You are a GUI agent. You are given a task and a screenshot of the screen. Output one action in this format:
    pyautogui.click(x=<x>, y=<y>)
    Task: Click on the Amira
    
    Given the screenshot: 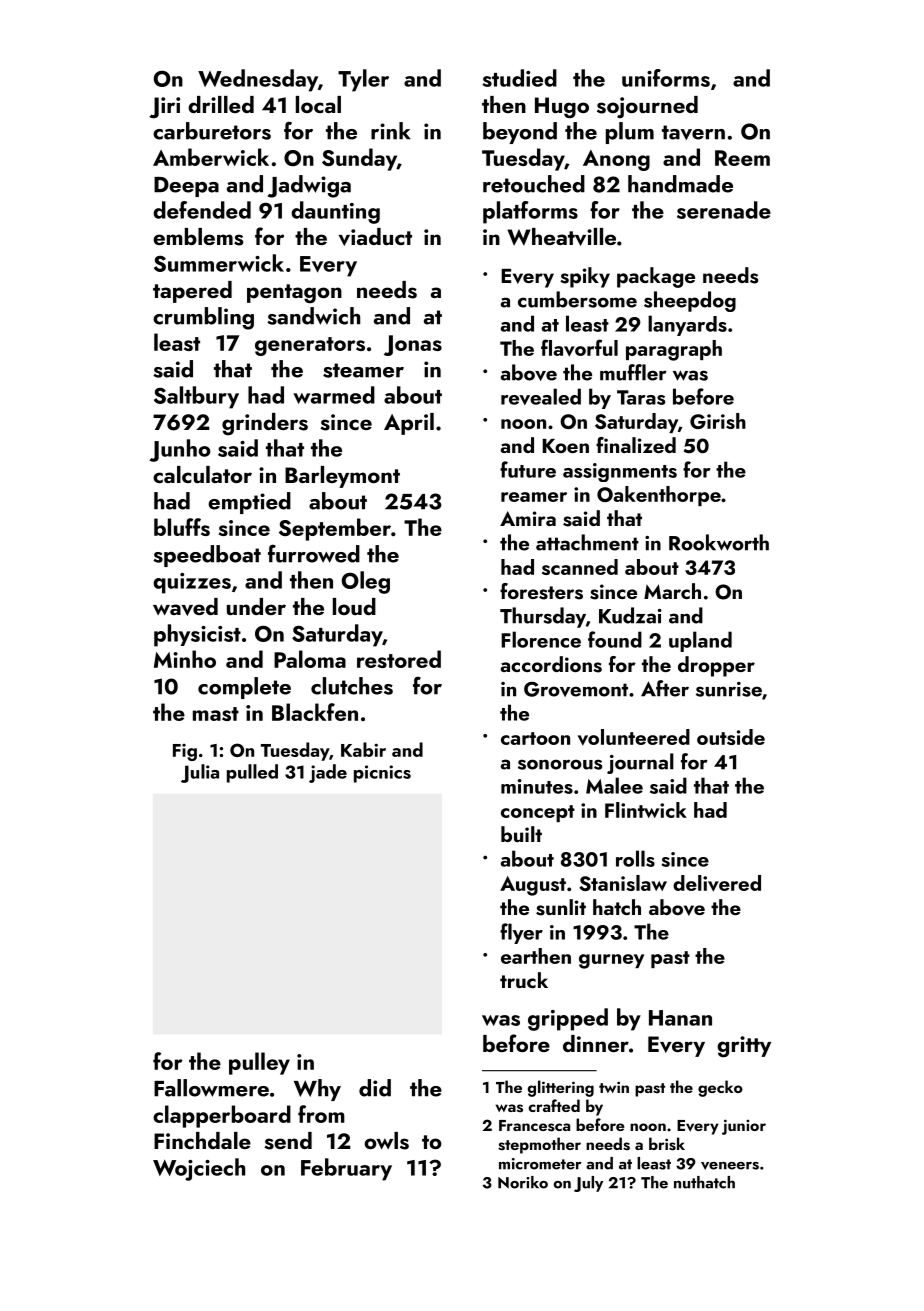 What is the action you would take?
    pyautogui.click(x=528, y=518)
